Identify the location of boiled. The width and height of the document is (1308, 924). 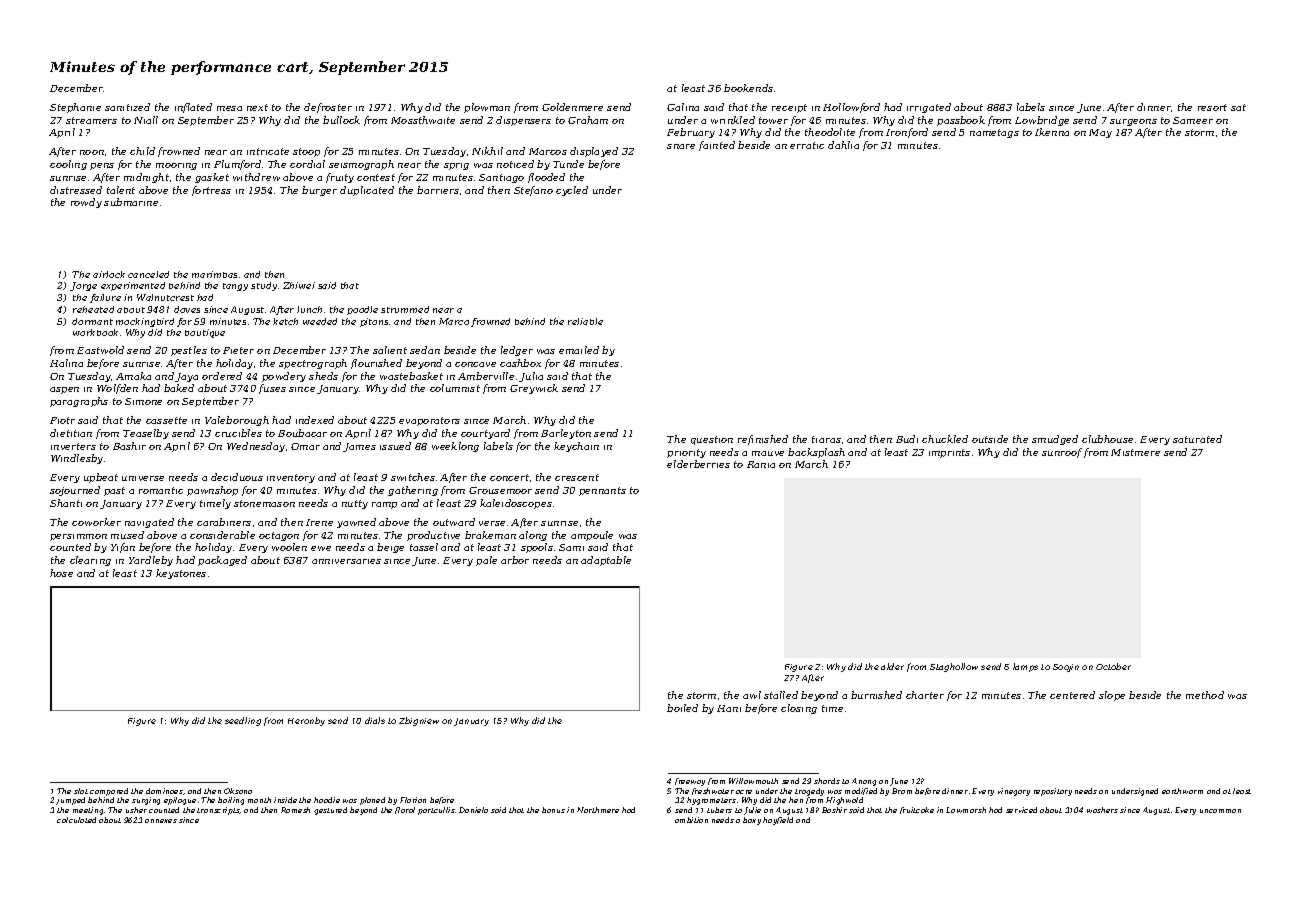
(682, 708).
